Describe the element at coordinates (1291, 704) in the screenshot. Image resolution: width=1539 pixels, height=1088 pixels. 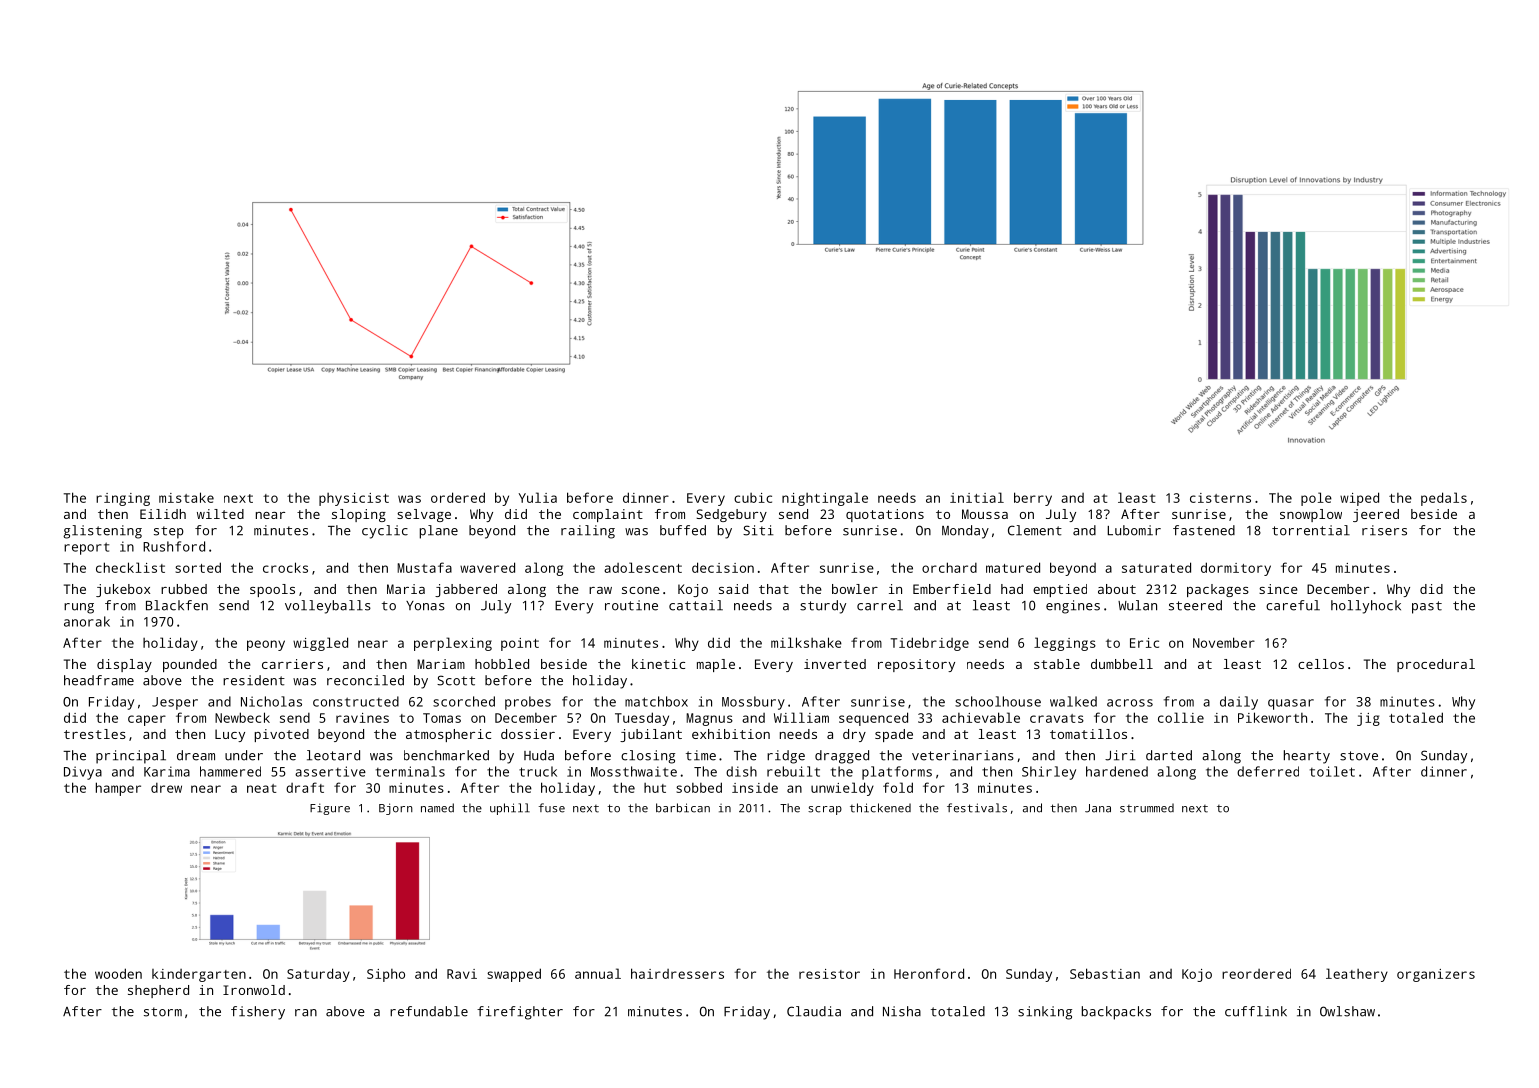
I see `quasar` at that location.
